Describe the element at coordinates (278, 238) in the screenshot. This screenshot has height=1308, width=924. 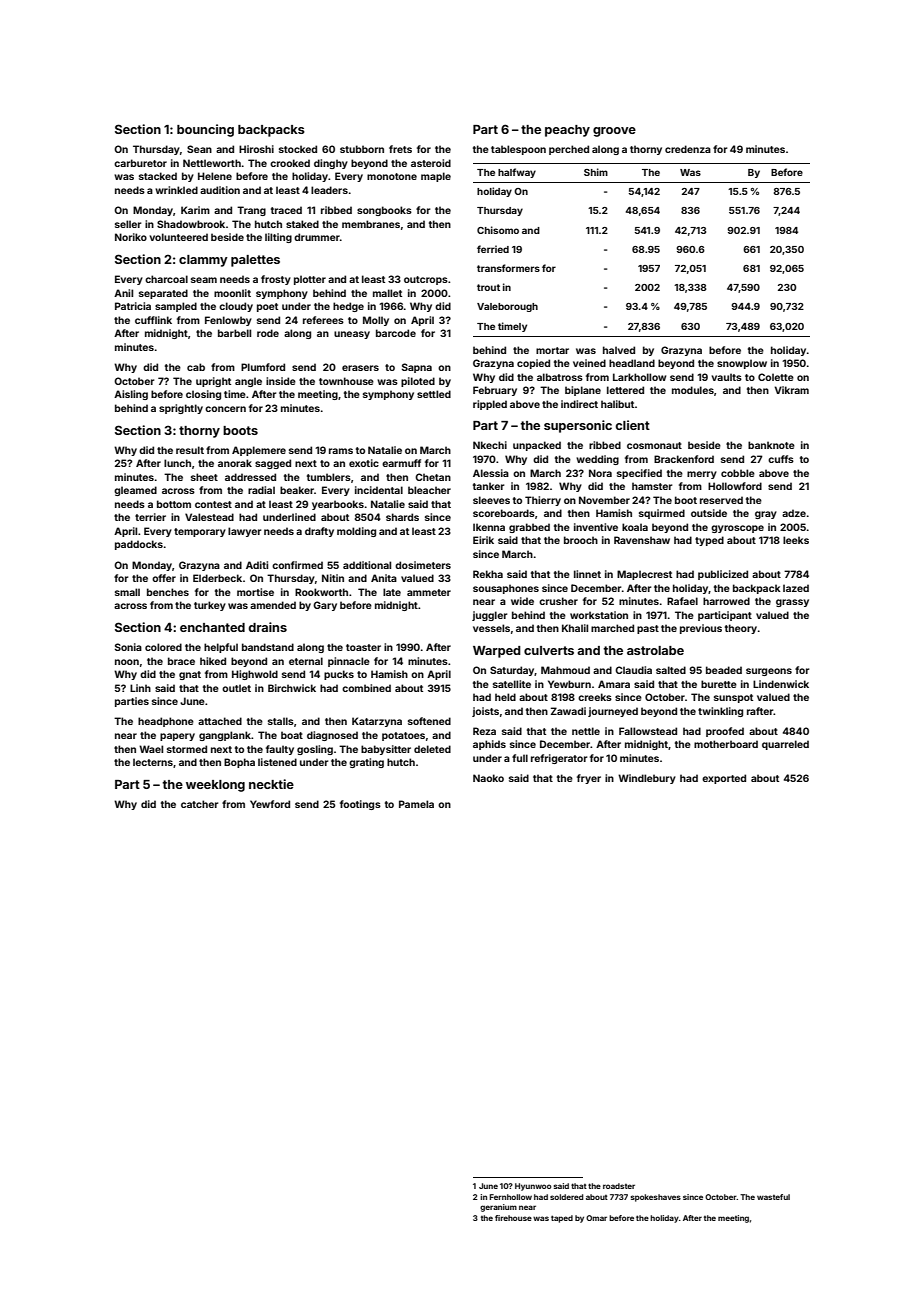
I see `lilting` at that location.
